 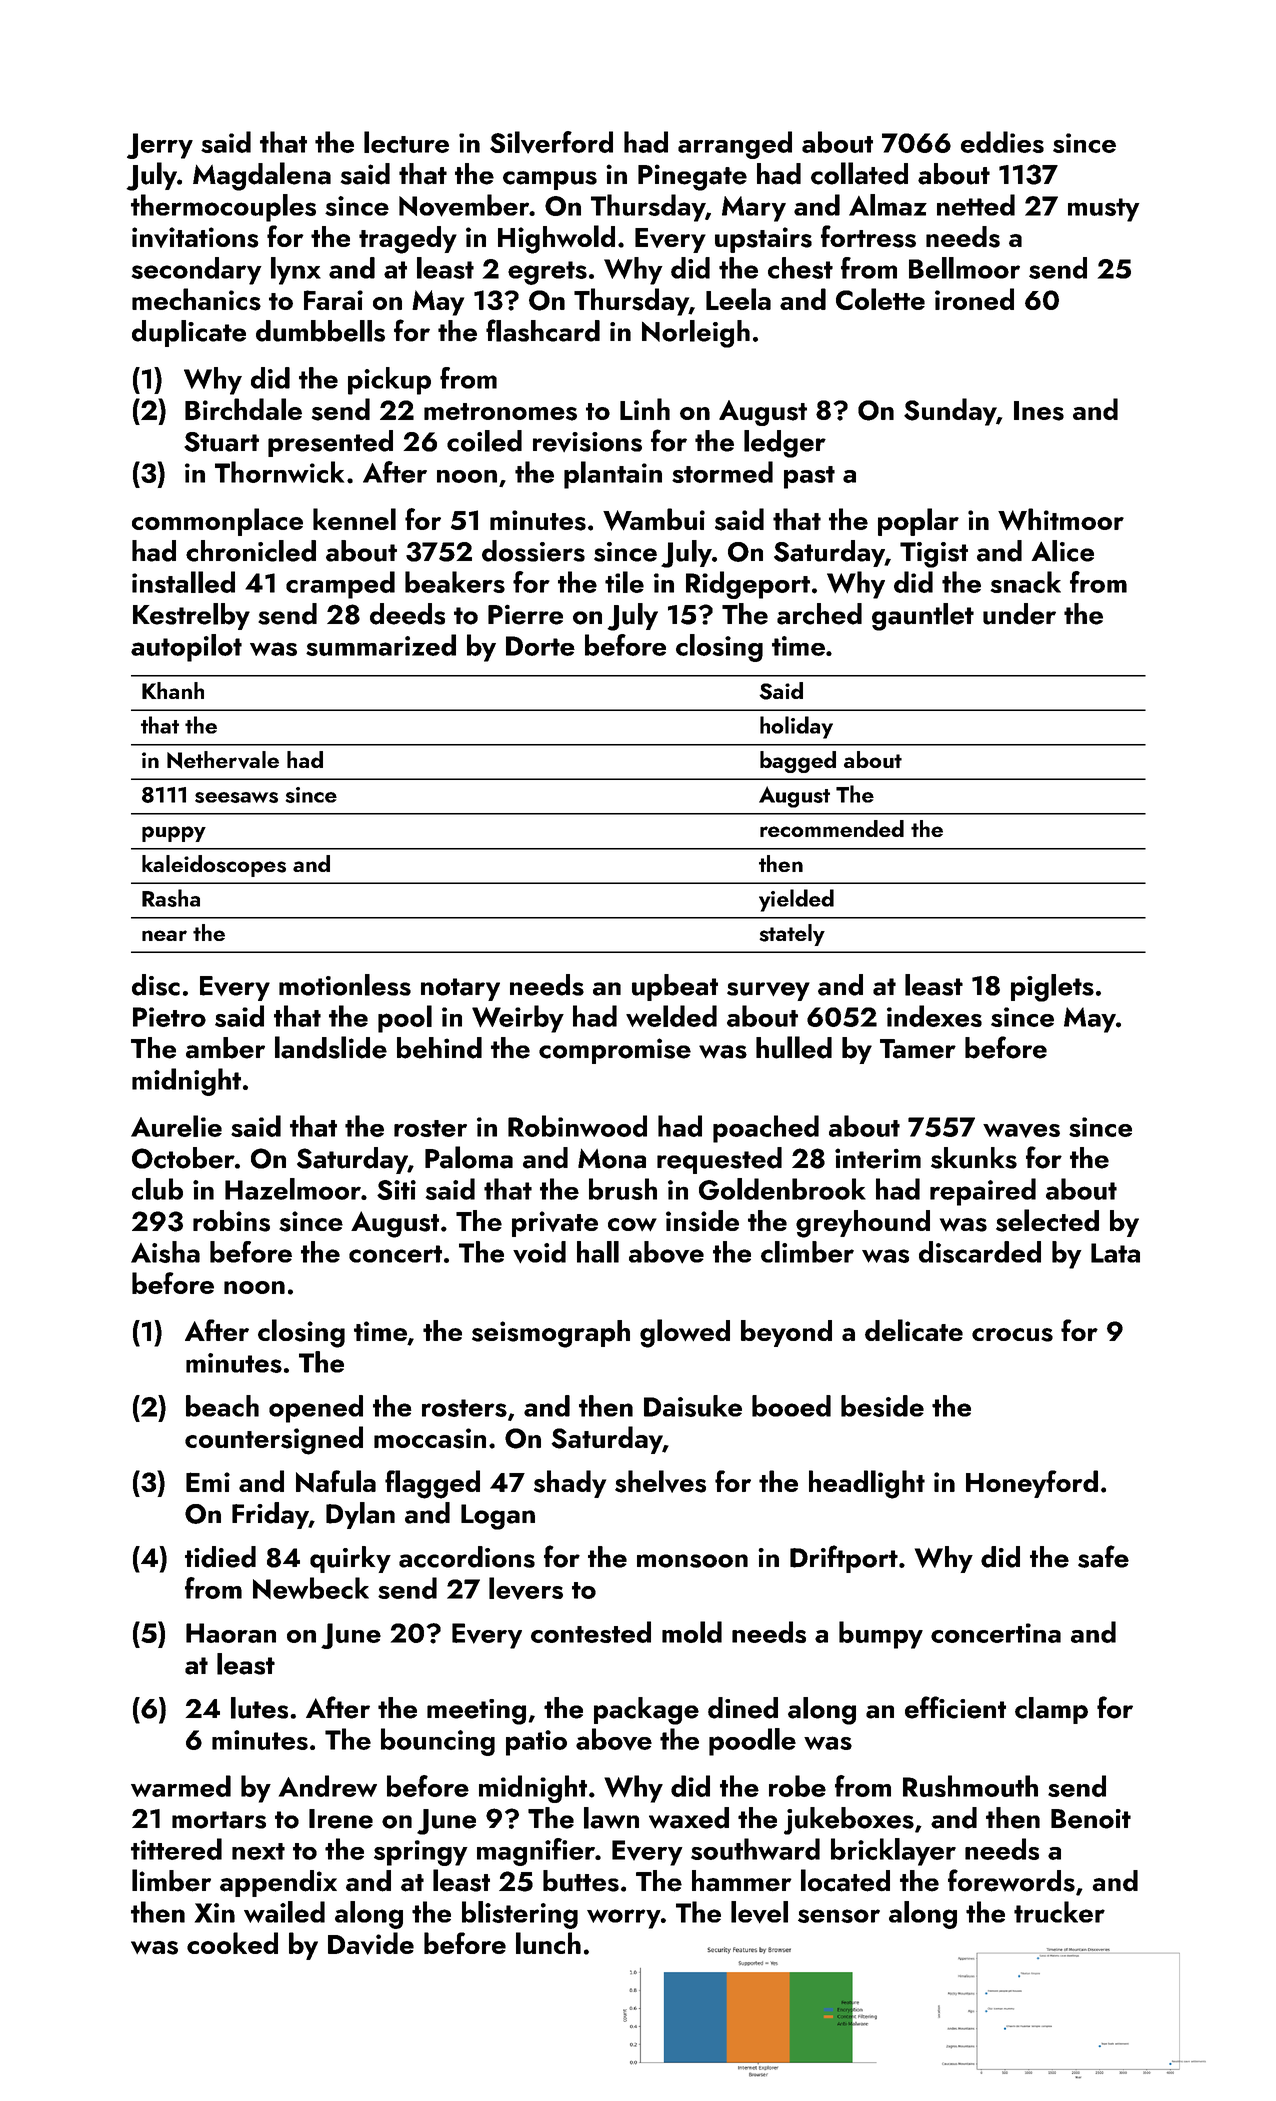 What do you see at coordinates (983, 1192) in the page?
I see `repaired` at bounding box center [983, 1192].
